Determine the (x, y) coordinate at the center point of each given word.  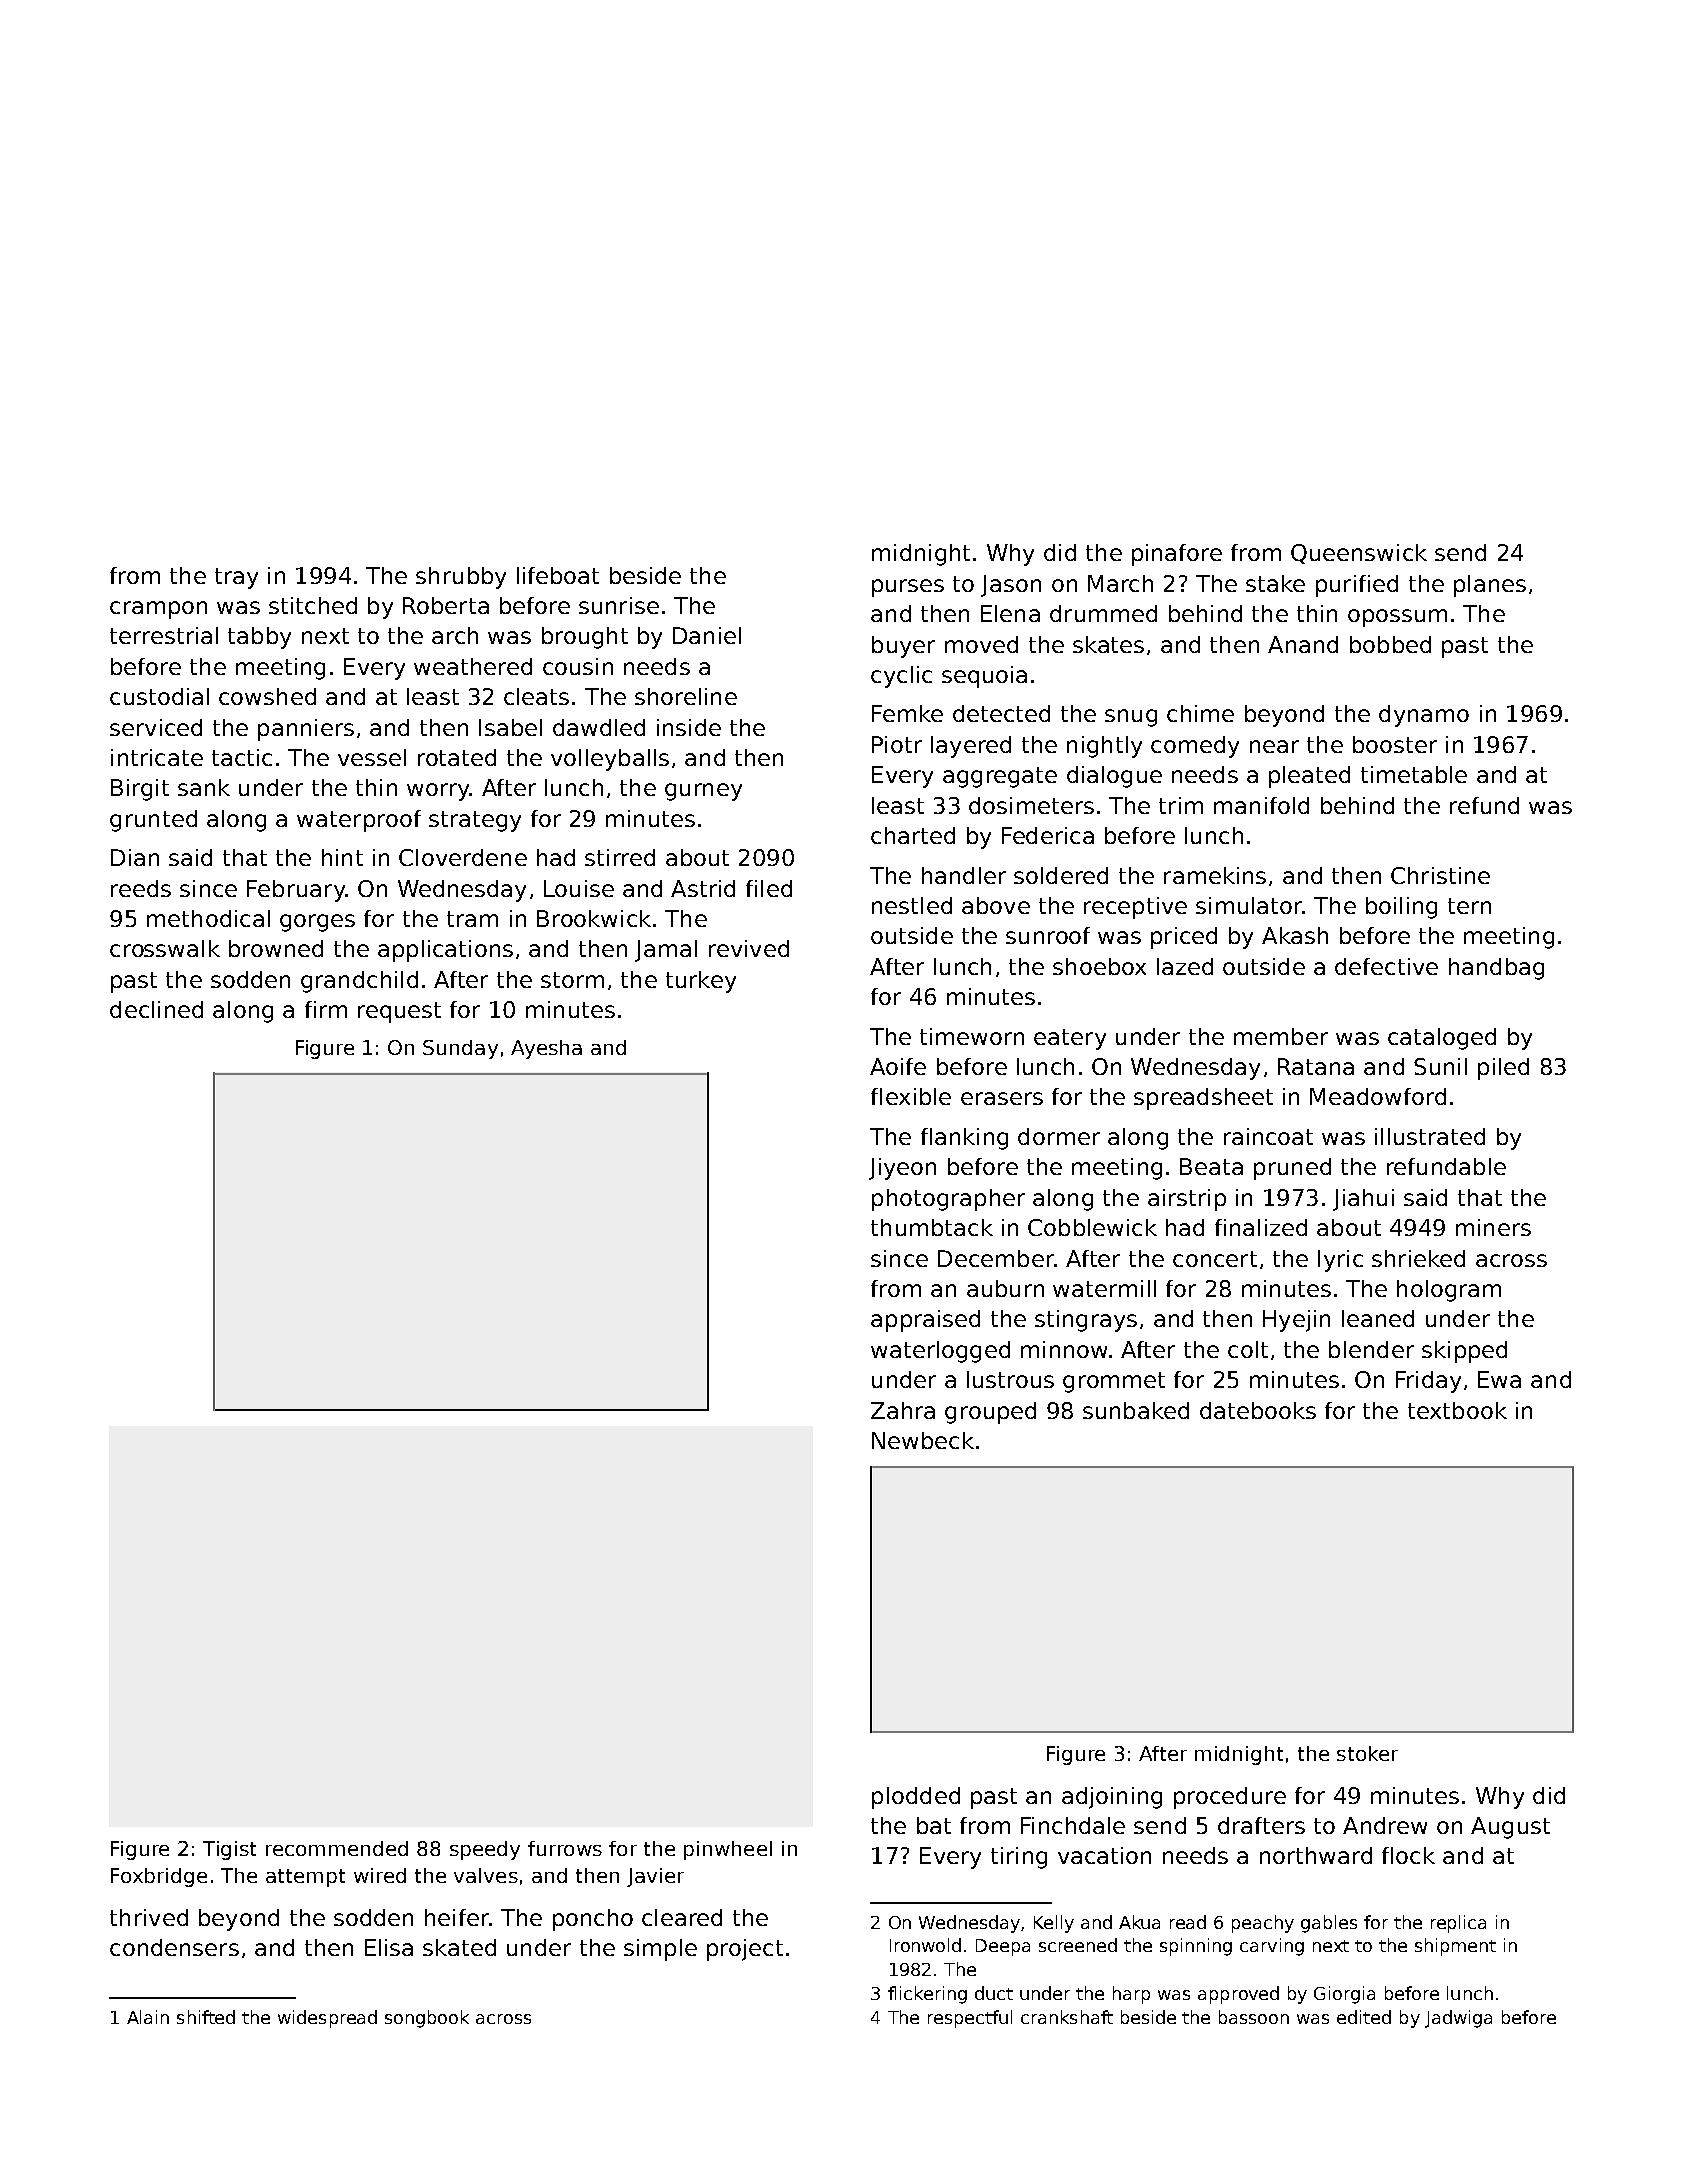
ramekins (1215, 875)
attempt (305, 1878)
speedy (485, 1850)
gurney (703, 792)
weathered (473, 666)
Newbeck (923, 1440)
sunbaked (1136, 1410)
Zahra (903, 1410)
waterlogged (940, 1352)
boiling (1401, 908)
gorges (317, 923)
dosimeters (1031, 805)
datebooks (1258, 1410)
